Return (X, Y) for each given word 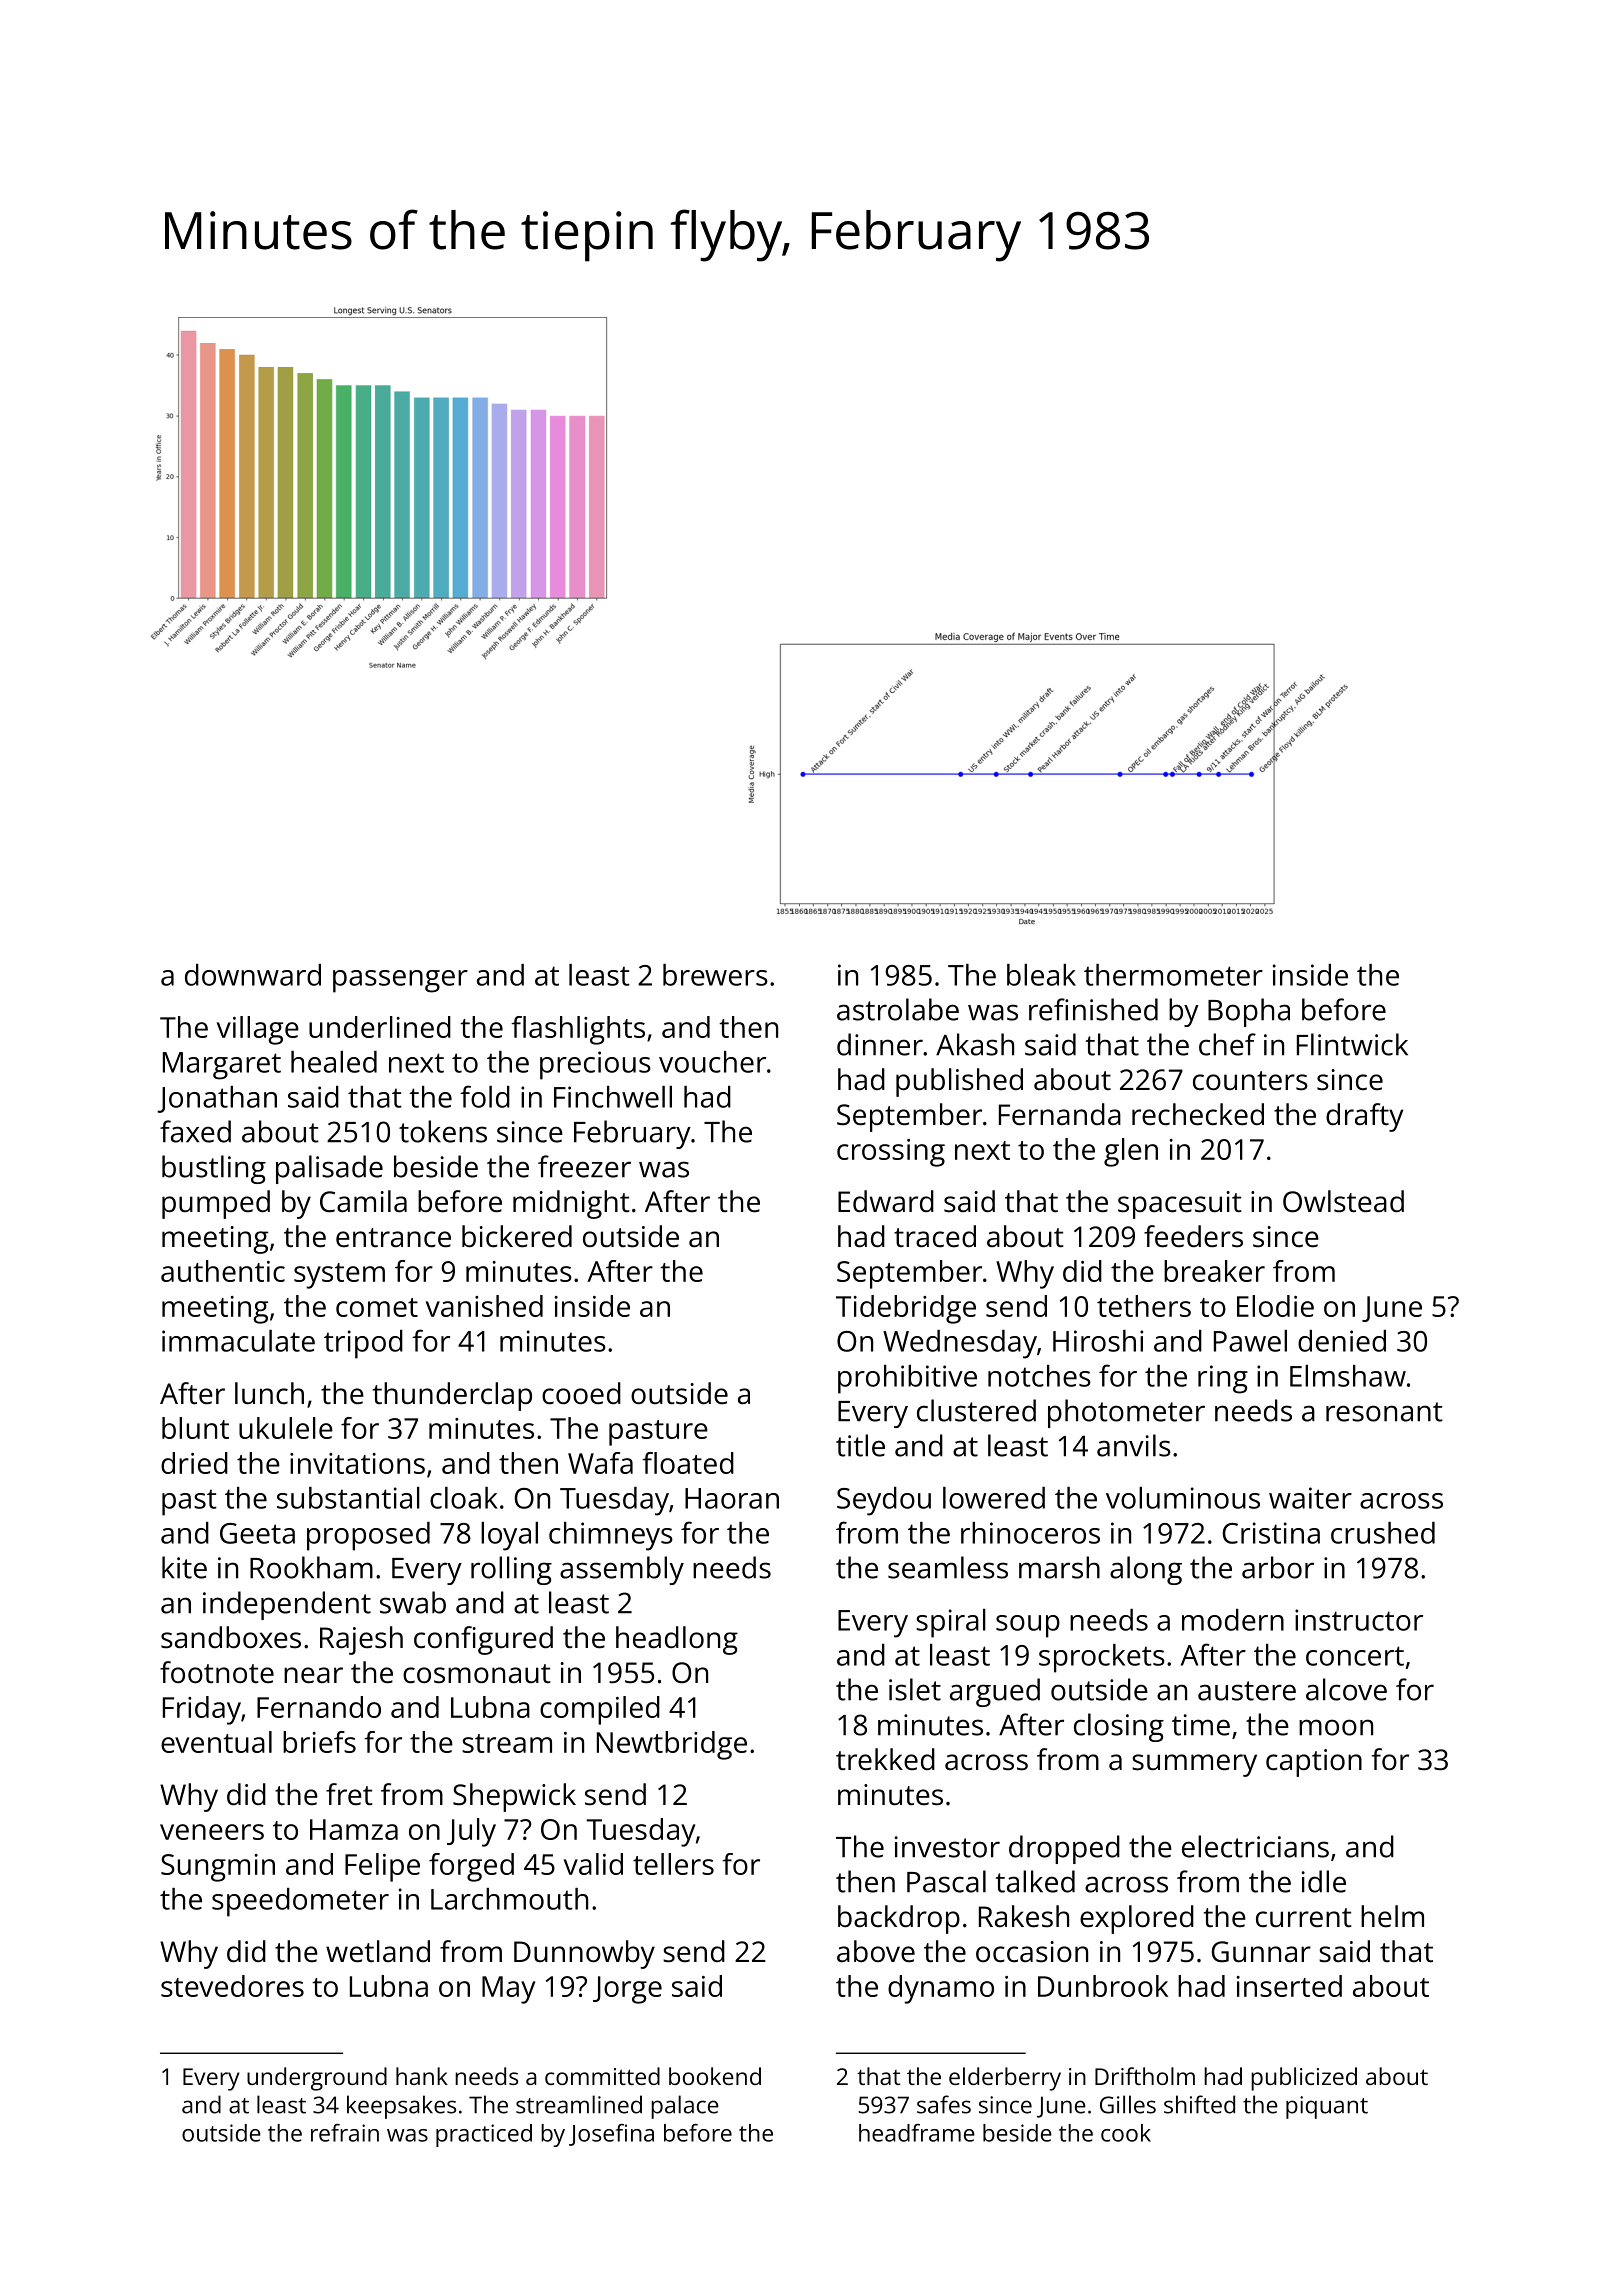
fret (349, 1794)
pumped (216, 1204)
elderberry (1005, 2079)
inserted (1289, 1986)
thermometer (1173, 975)
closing (1119, 1727)
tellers (673, 1864)
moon (1336, 1727)
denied (1342, 1341)
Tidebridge (906, 1309)
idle (1324, 1881)
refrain (345, 2133)
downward (253, 975)
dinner (880, 1044)
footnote (217, 1672)
